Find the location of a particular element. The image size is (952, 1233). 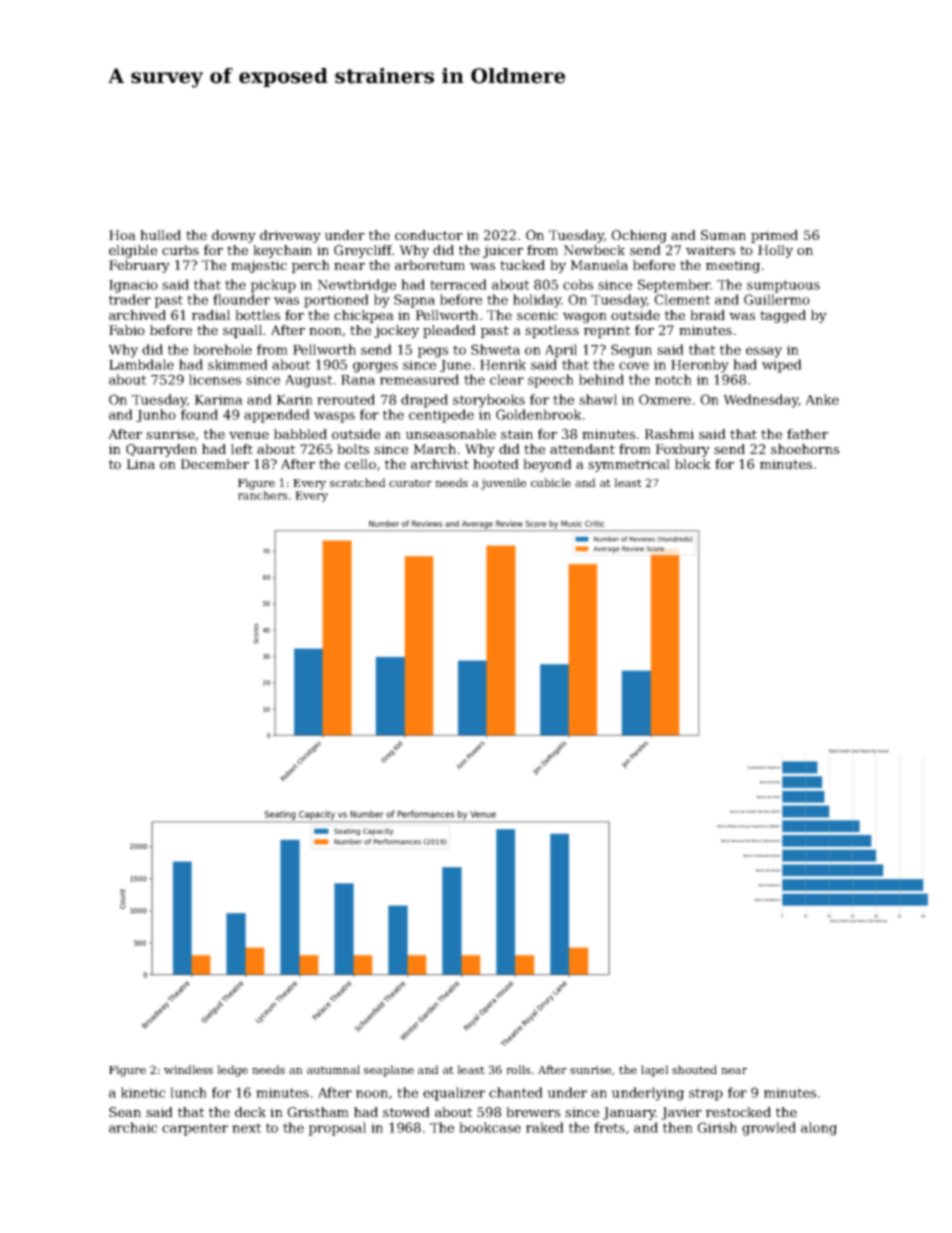

bookcase is located at coordinates (490, 1127).
